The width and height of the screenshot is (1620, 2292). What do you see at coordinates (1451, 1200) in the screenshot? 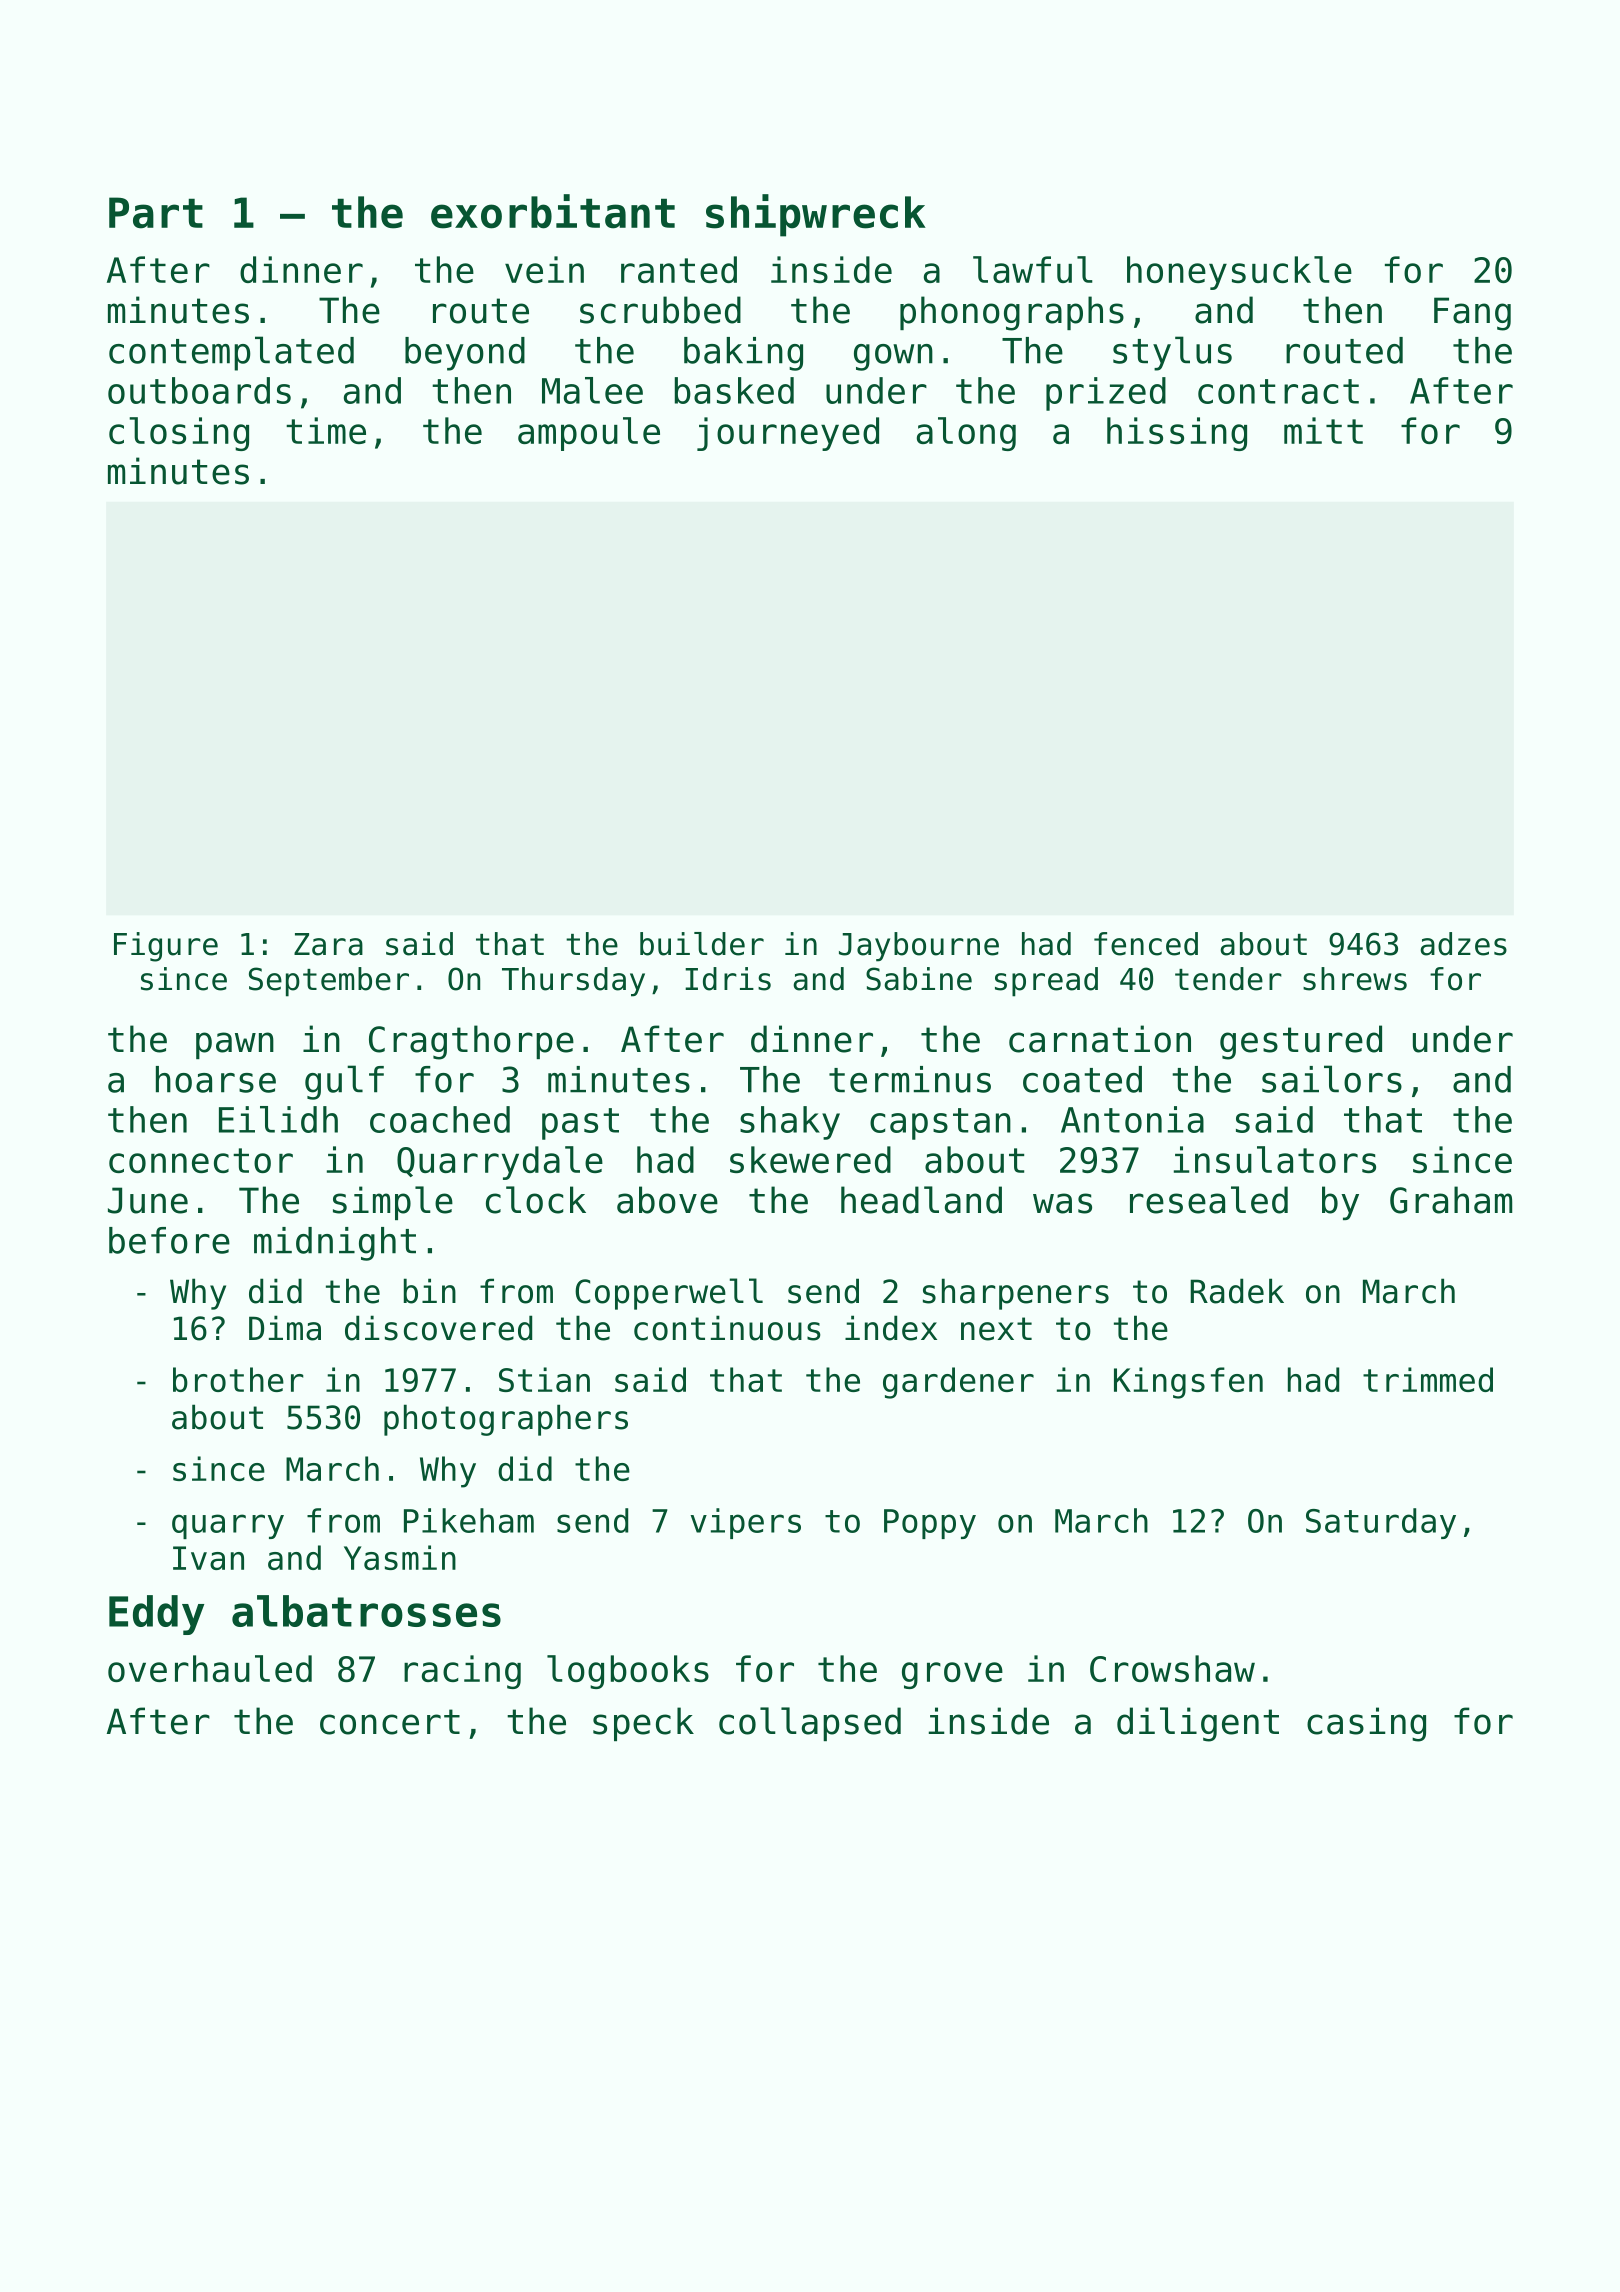
I see `Graham` at bounding box center [1451, 1200].
